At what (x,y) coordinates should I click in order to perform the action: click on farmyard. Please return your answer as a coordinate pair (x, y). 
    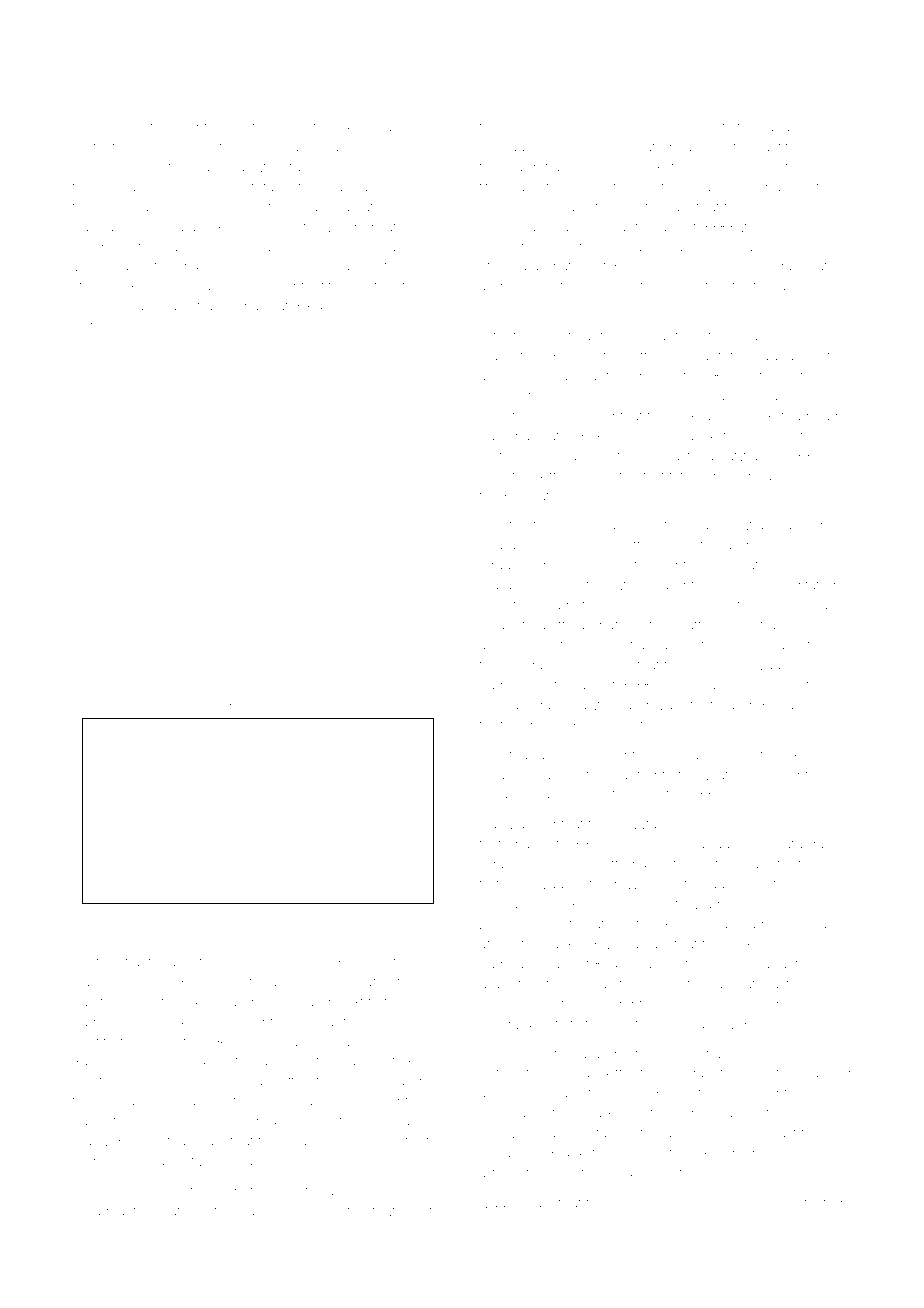
    Looking at the image, I should click on (507, 168).
